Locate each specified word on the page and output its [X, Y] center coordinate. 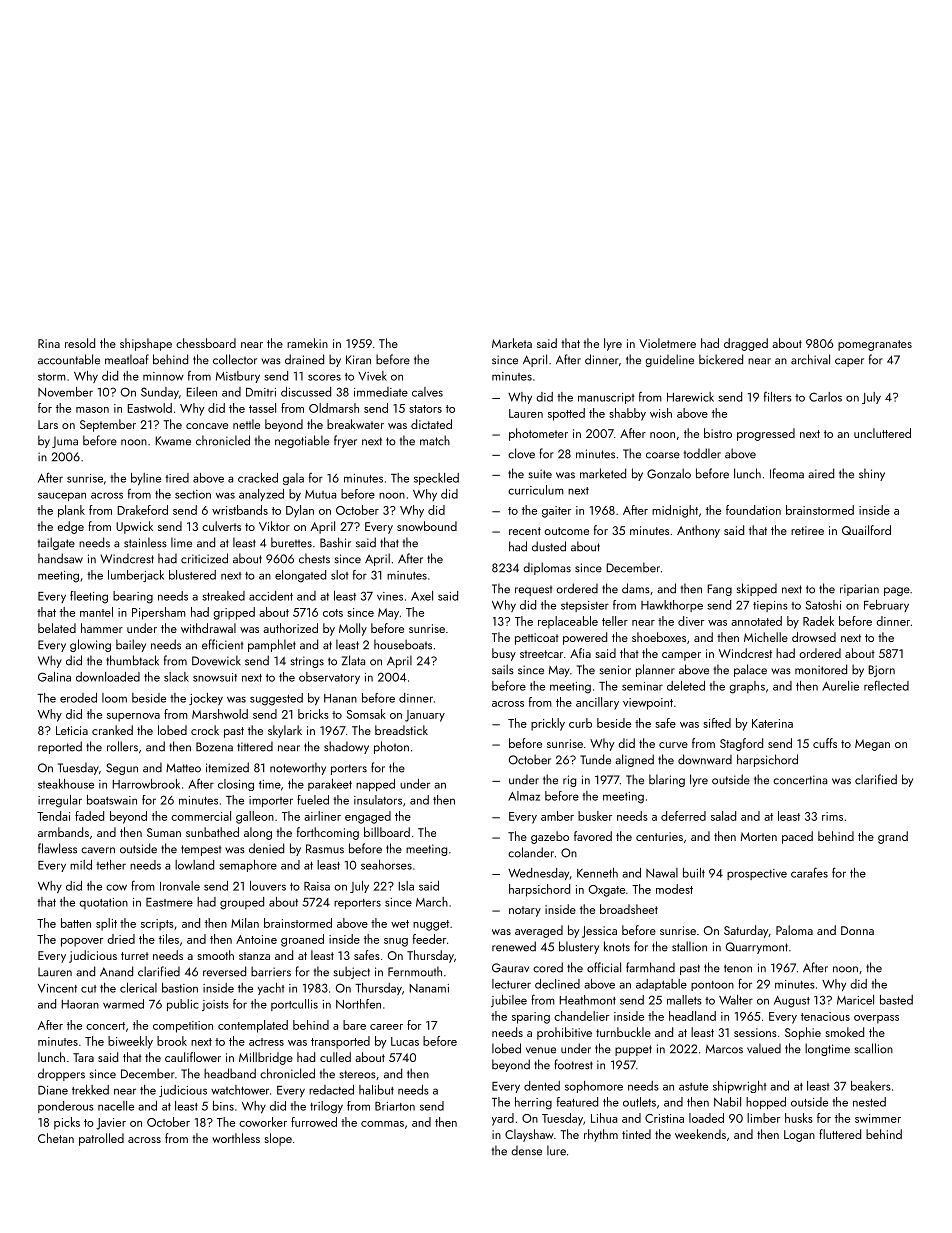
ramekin [307, 343]
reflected [886, 685]
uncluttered [882, 433]
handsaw [60, 558]
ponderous [66, 1107]
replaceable [568, 622]
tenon [738, 968]
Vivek [372, 376]
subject [352, 972]
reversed [224, 971]
